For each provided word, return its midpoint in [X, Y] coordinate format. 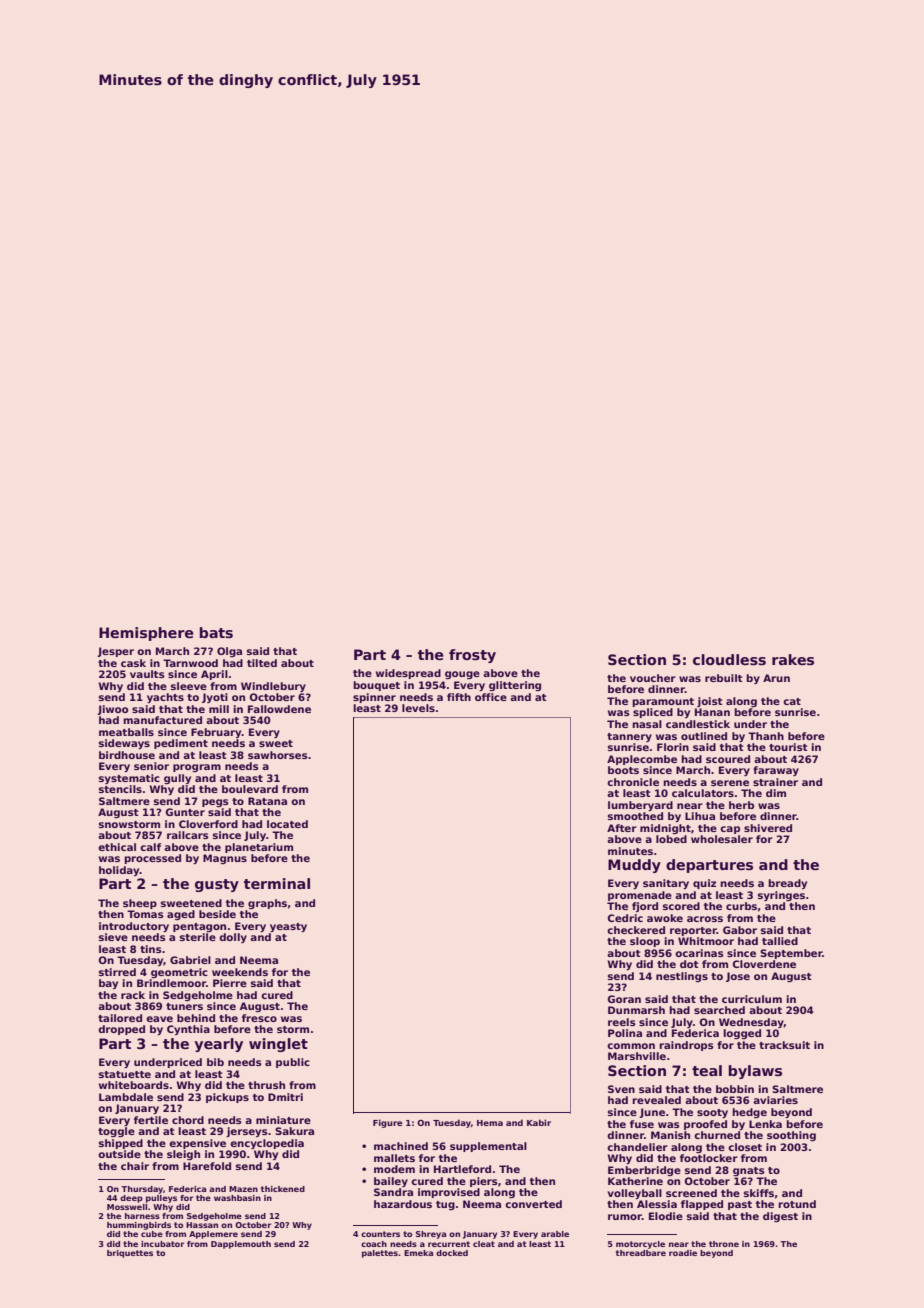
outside [119, 1154]
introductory [134, 927]
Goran [624, 999]
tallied [780, 941]
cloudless [729, 659]
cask [133, 663]
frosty [472, 656]
